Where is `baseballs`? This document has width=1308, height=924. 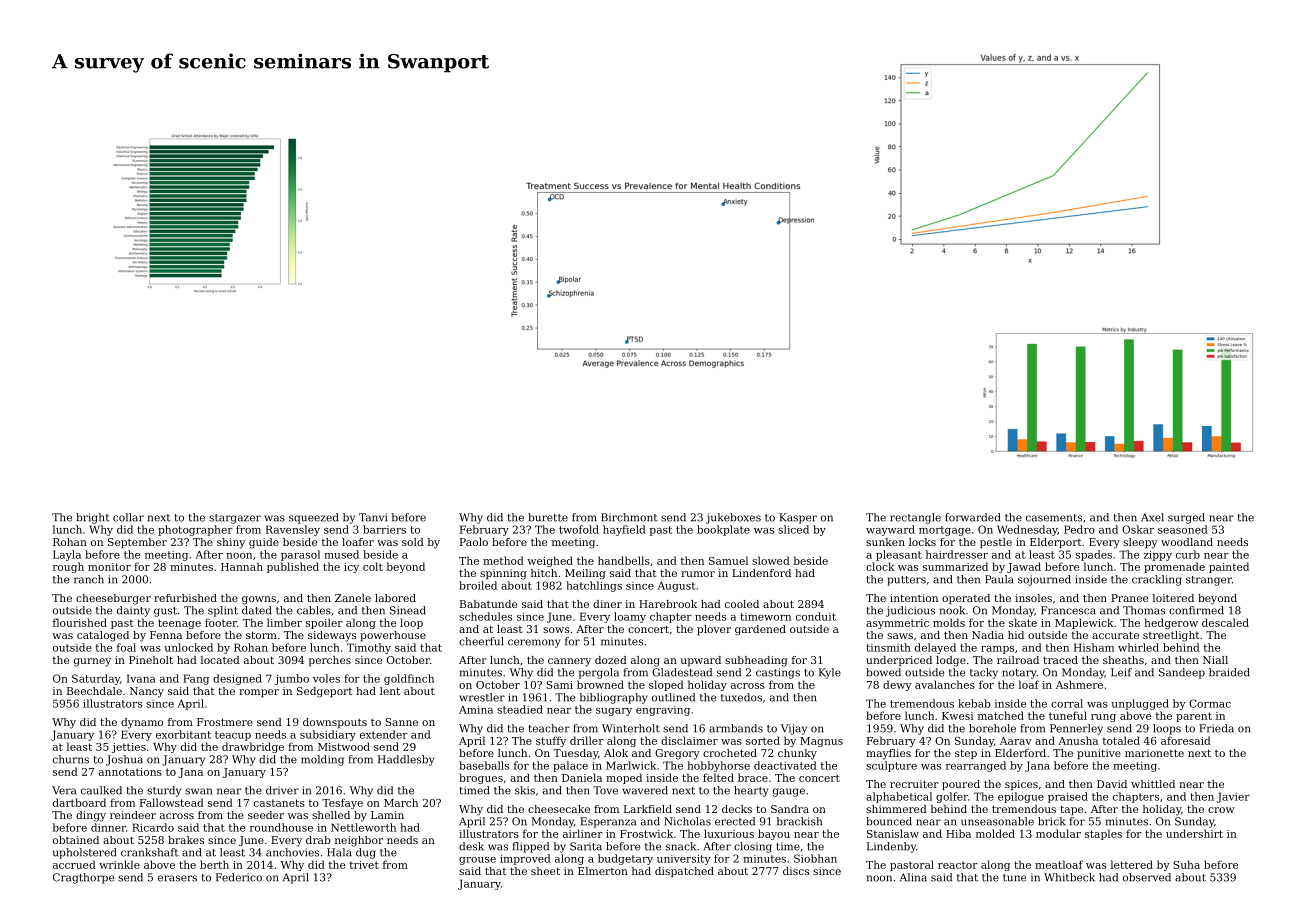
baseballs is located at coordinates (484, 765).
